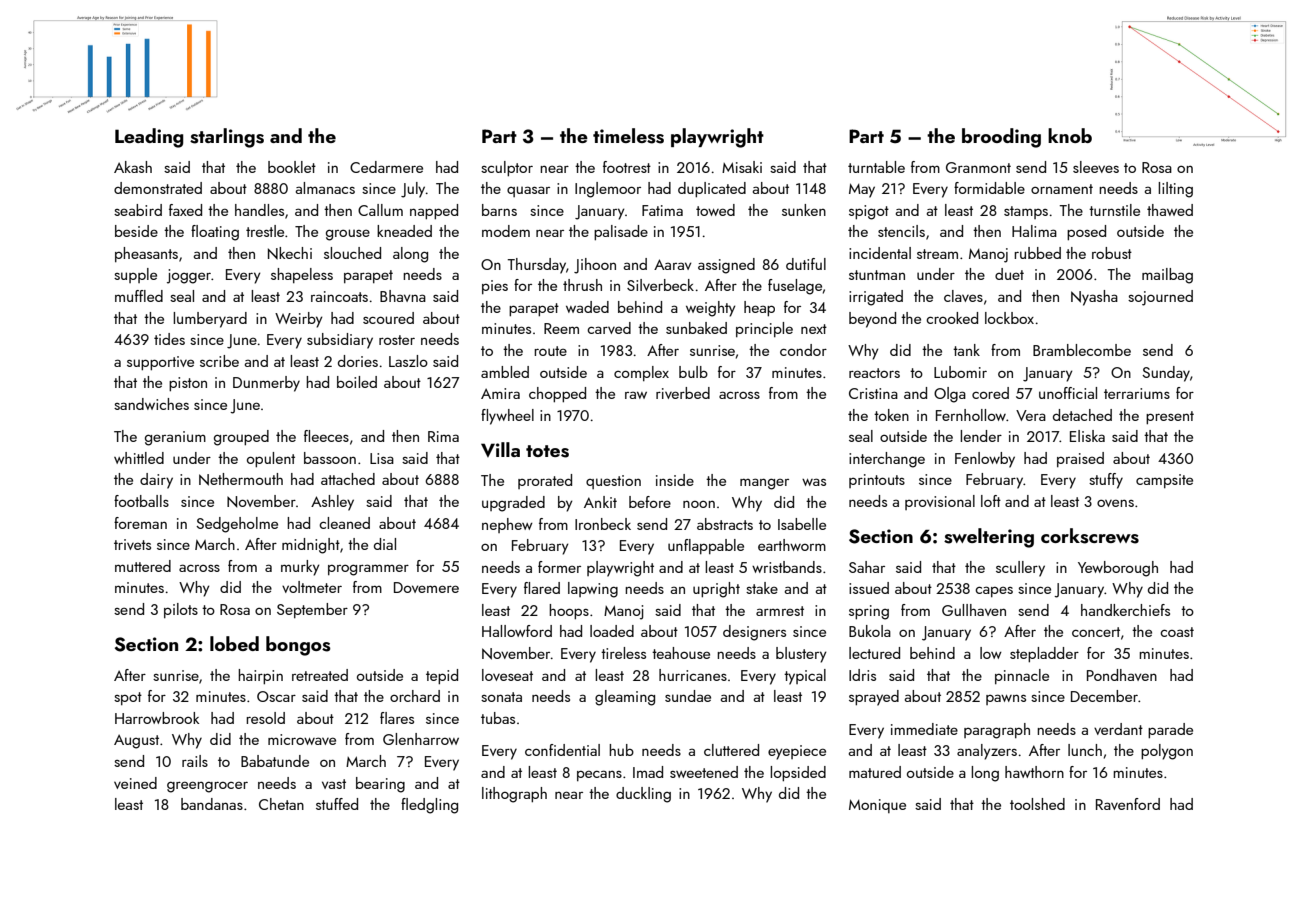 The image size is (1308, 924). What do you see at coordinates (1068, 393) in the screenshot?
I see `unofficial` at bounding box center [1068, 393].
